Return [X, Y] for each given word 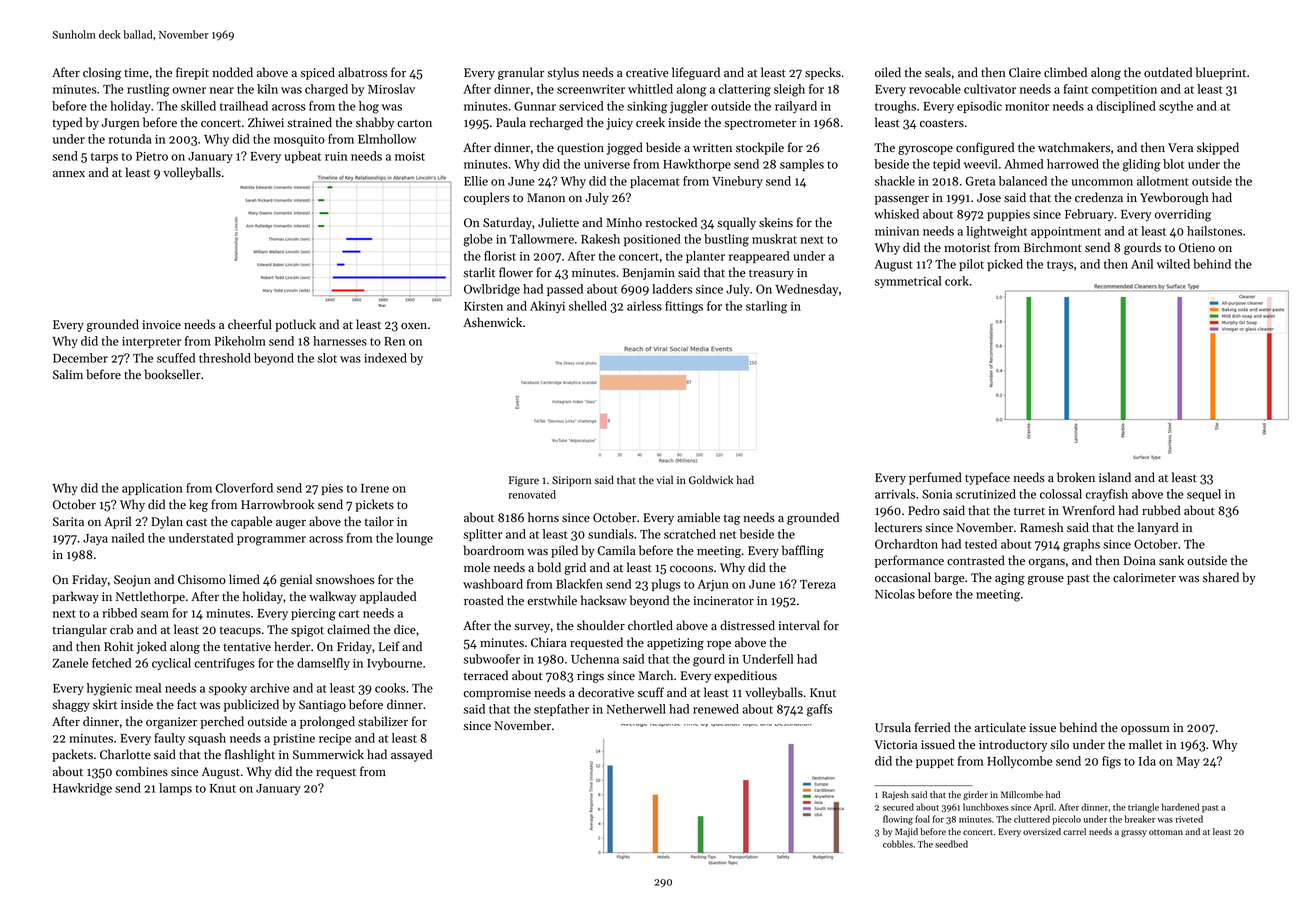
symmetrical [908, 282]
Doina [1140, 561]
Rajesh [895, 795]
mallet [1146, 744]
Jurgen [121, 124]
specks [823, 73]
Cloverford [244, 488]
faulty [169, 739]
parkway [75, 597]
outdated [1168, 72]
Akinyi [547, 307]
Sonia [937, 494]
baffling [803, 551]
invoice [161, 325]
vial [665, 479]
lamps [175, 789]
